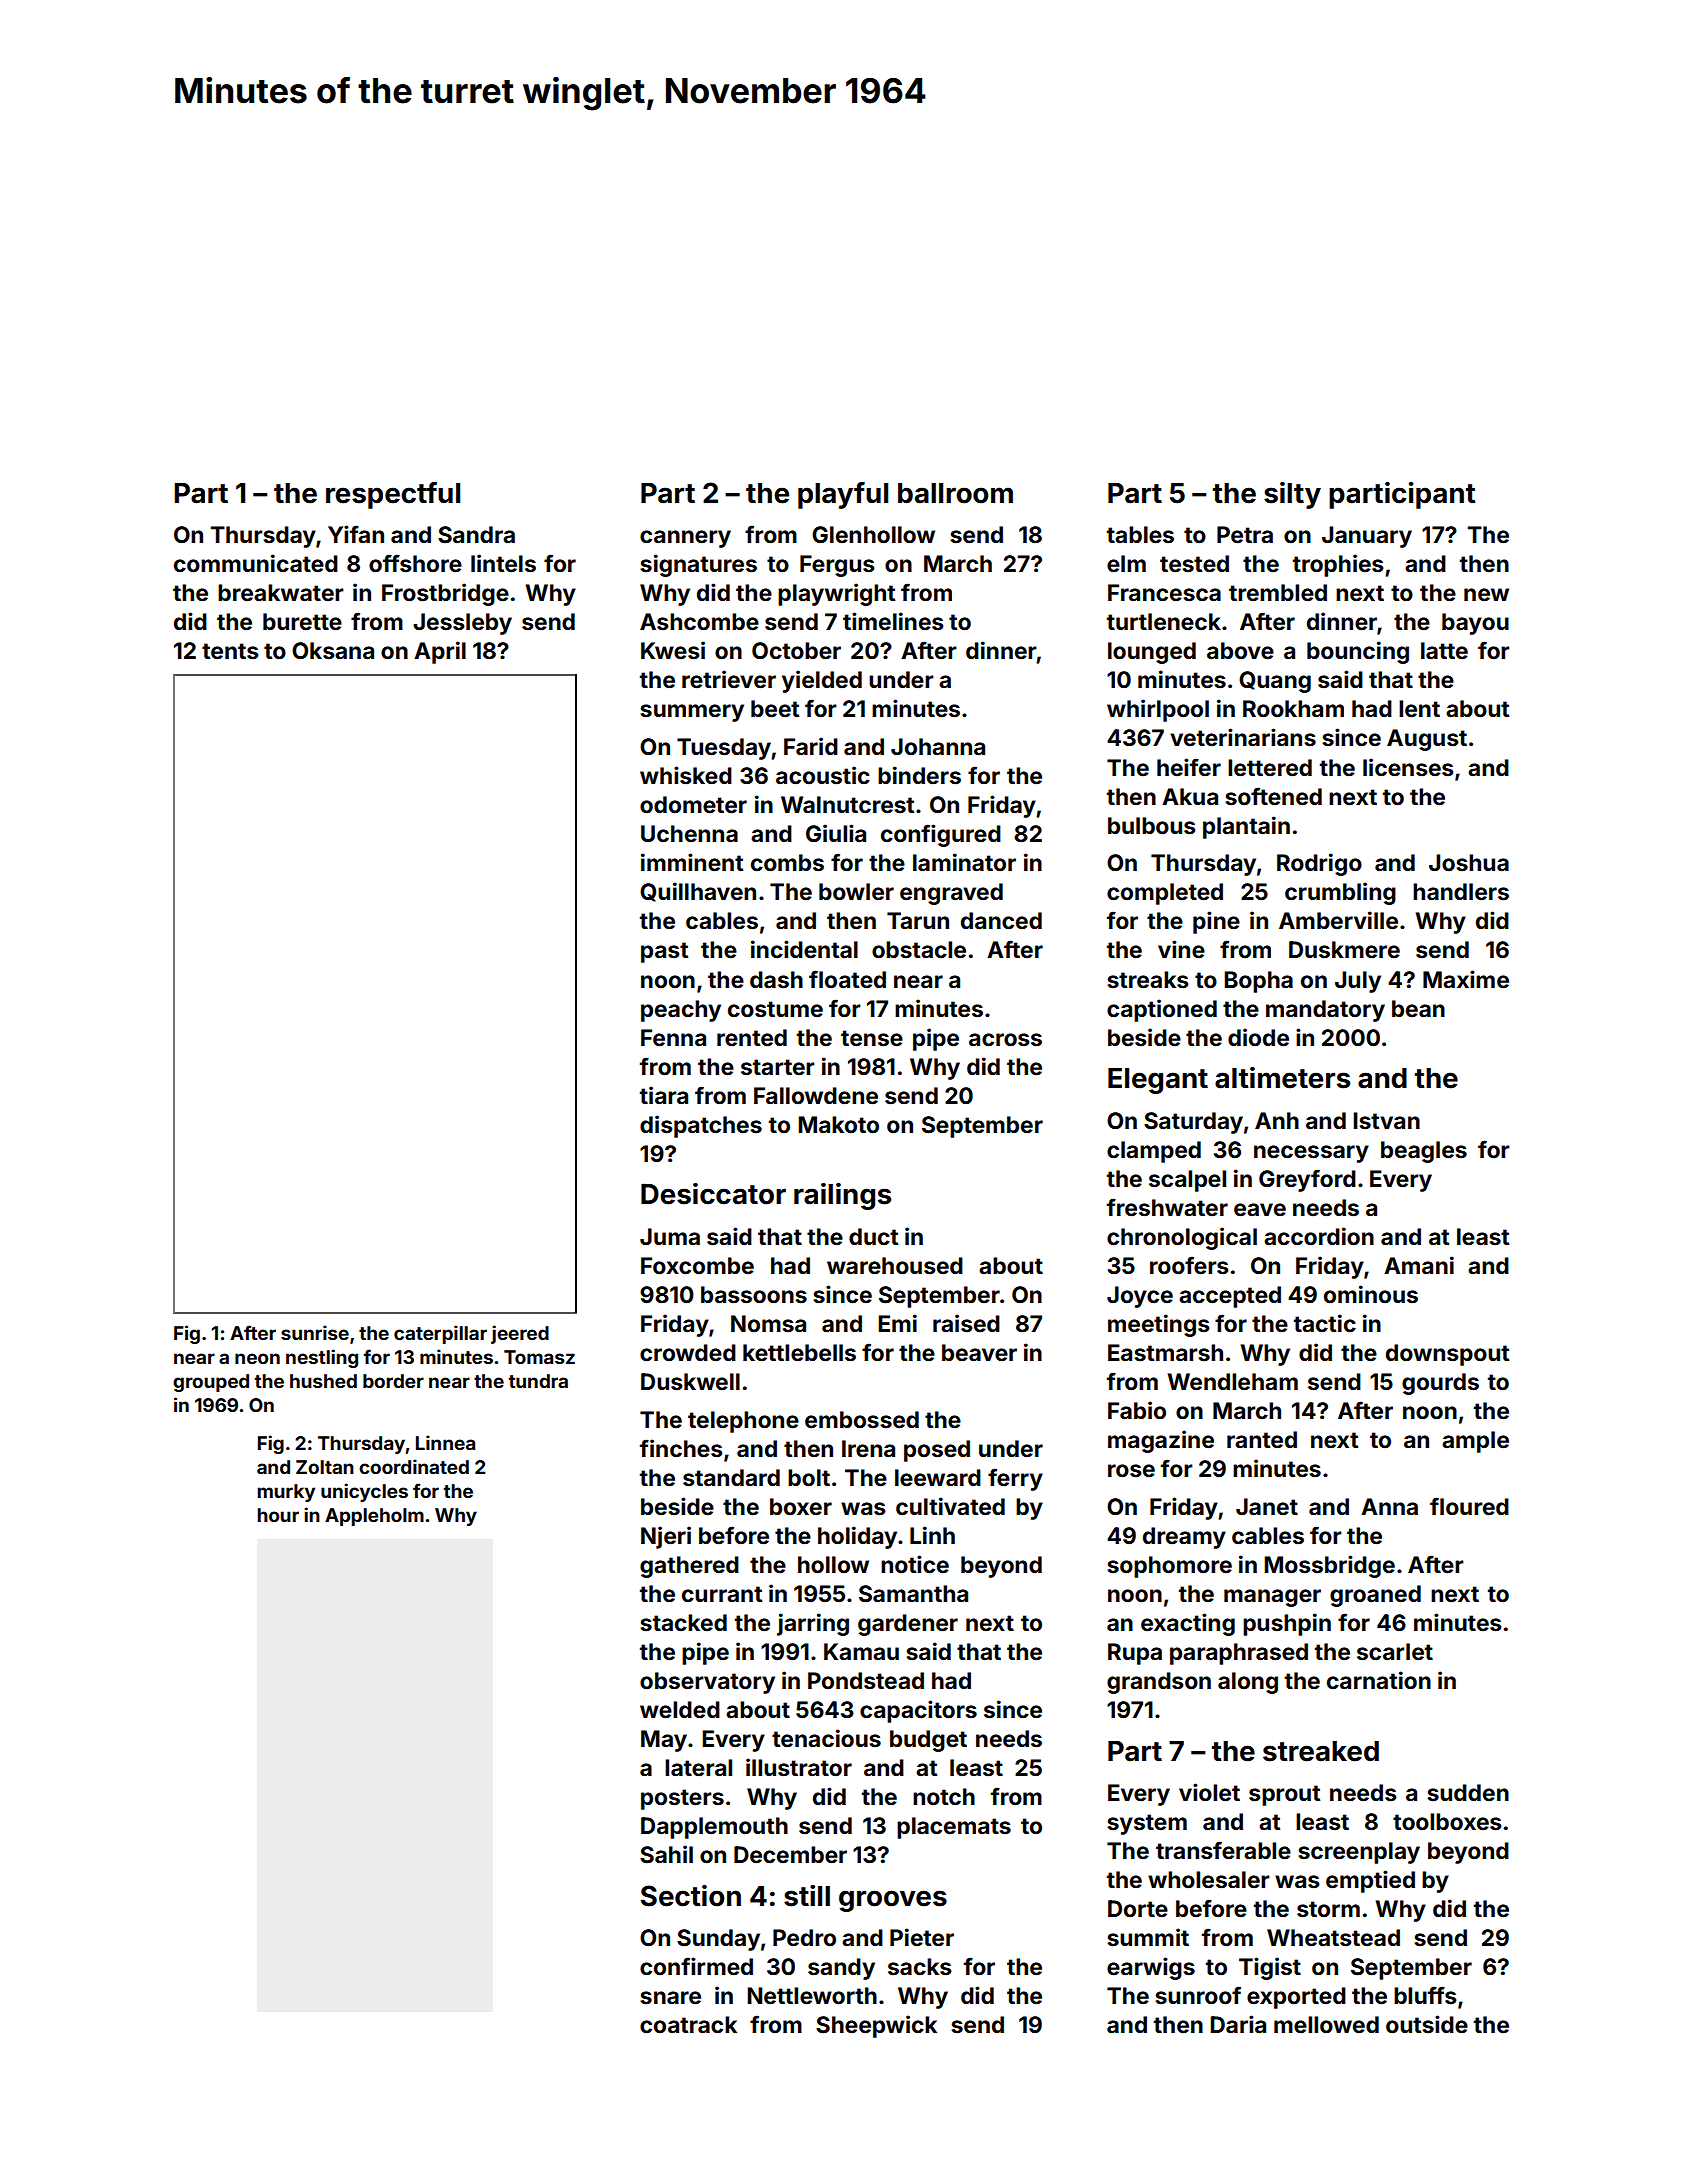  I want to click on Maxime, so click(1466, 979).
